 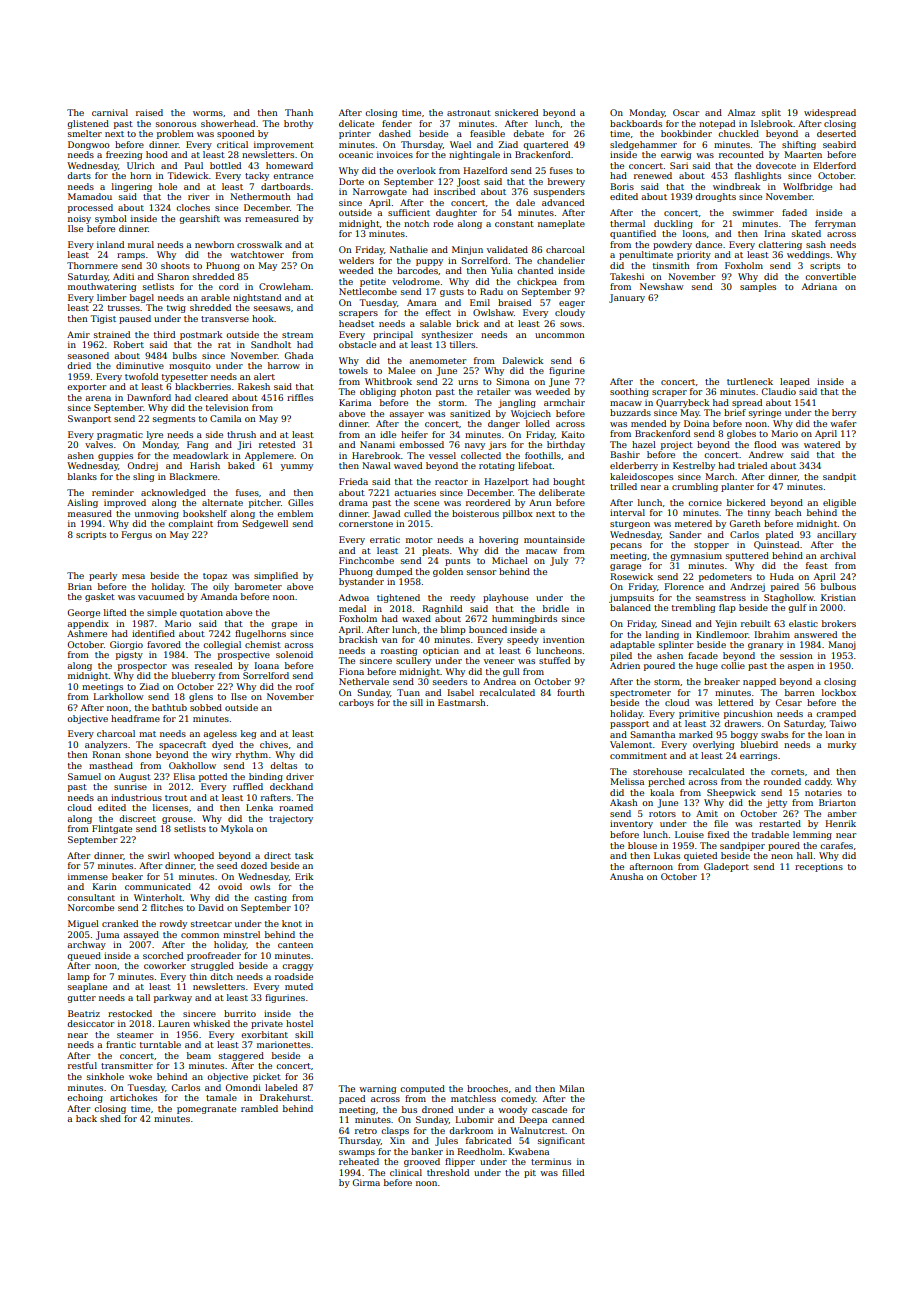 I want to click on erratic, so click(x=385, y=539).
